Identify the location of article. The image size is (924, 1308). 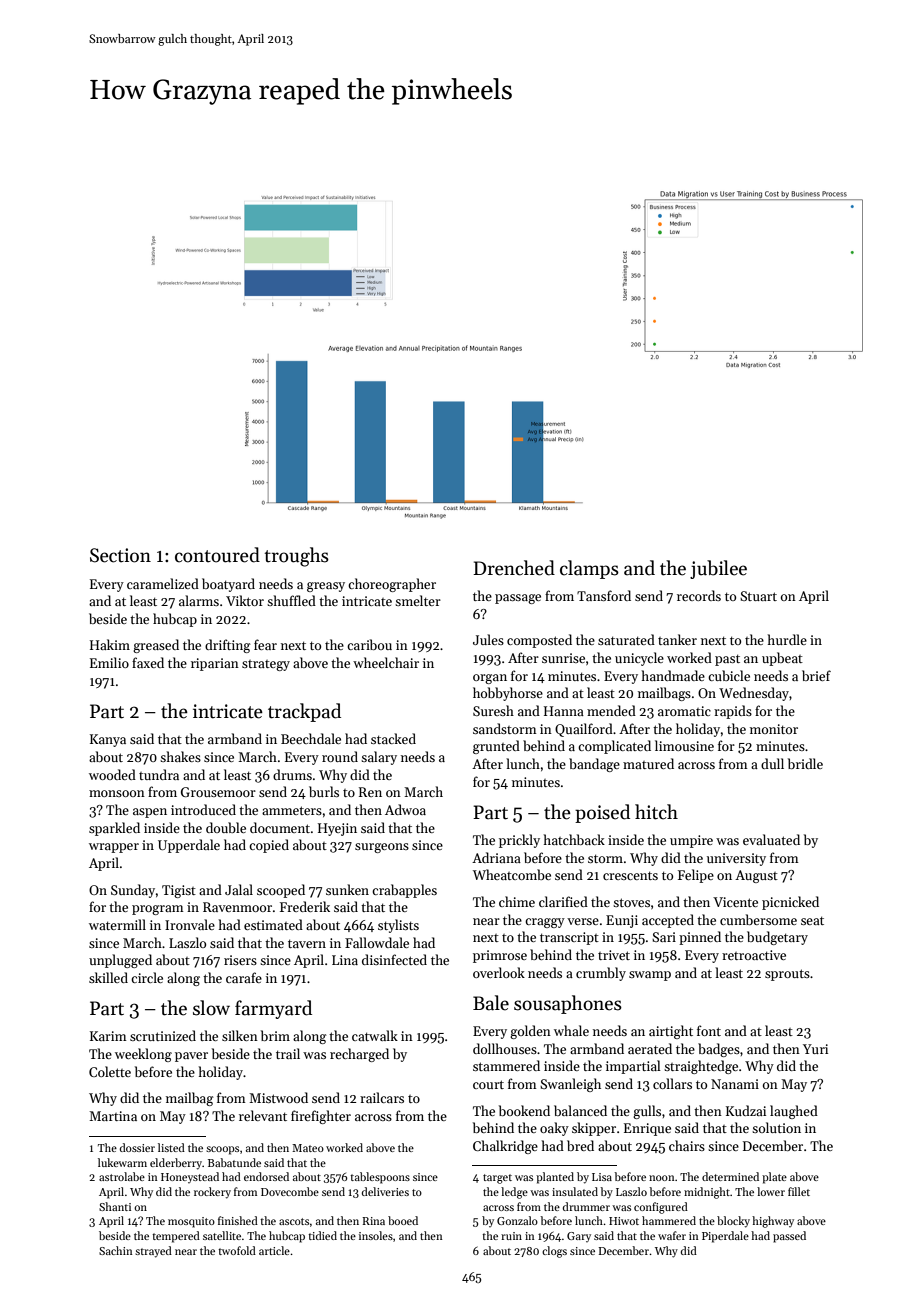
(274, 1250).
